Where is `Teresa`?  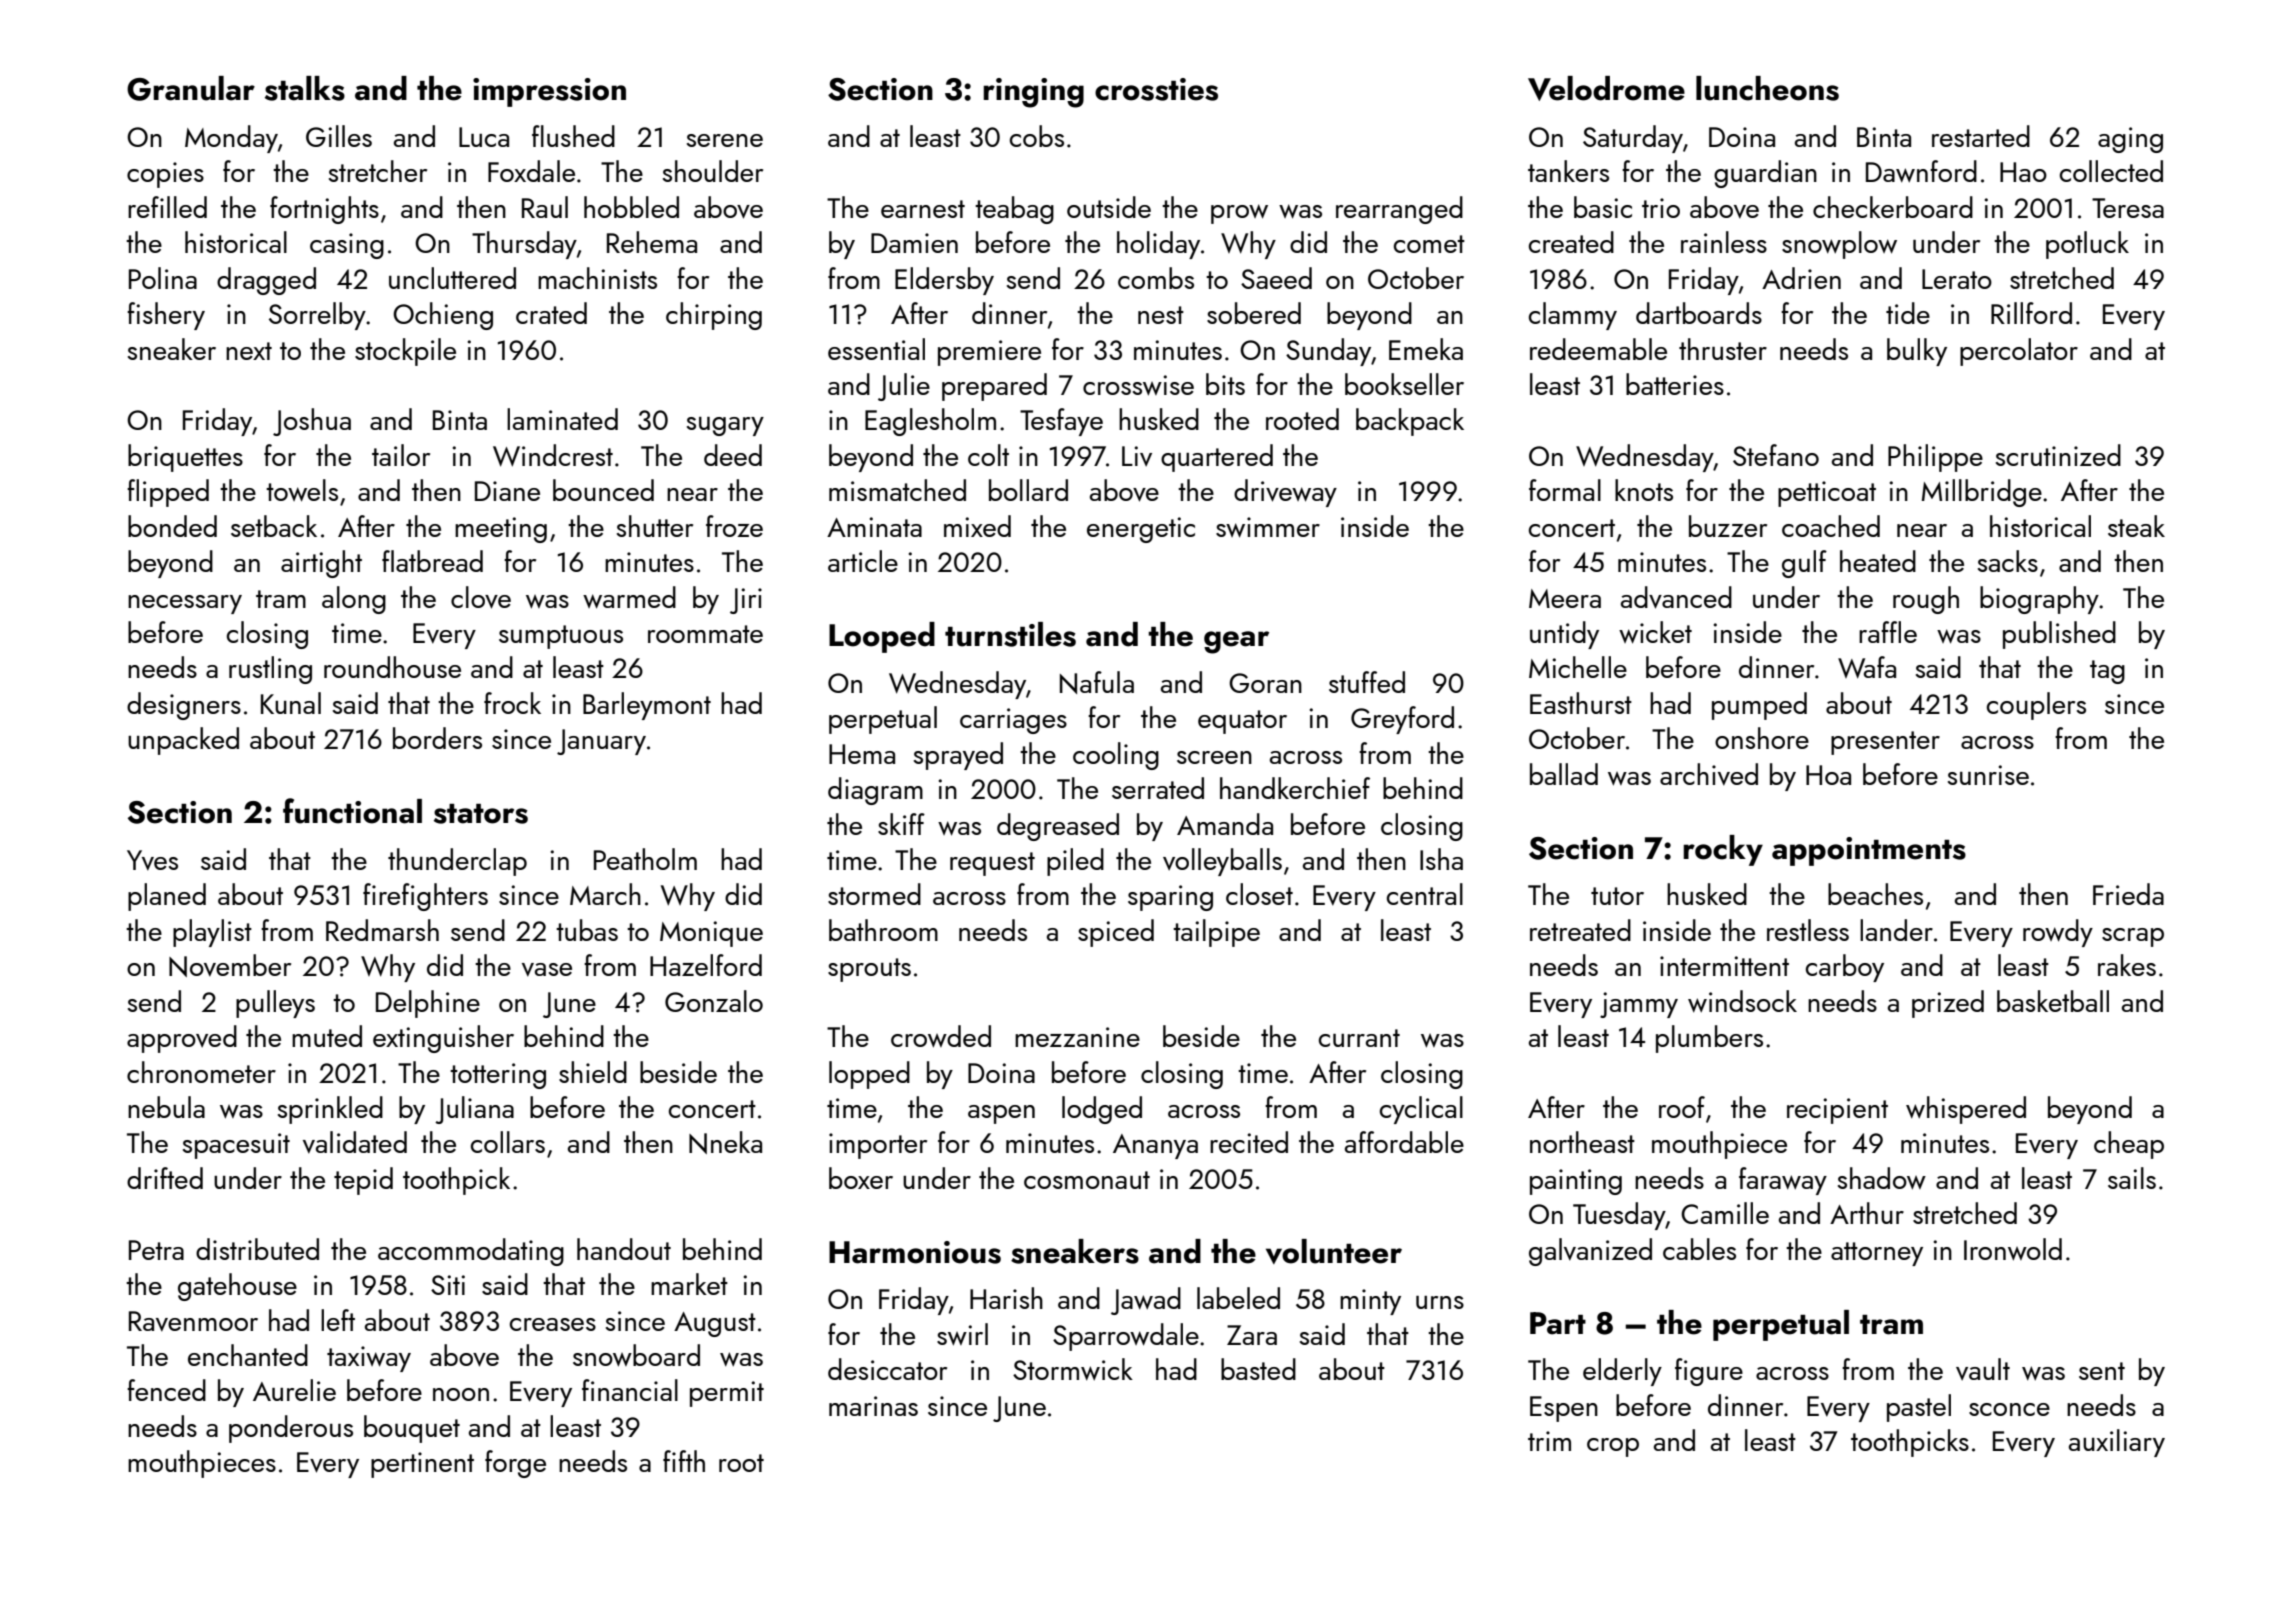 Teresa is located at coordinates (2128, 208).
